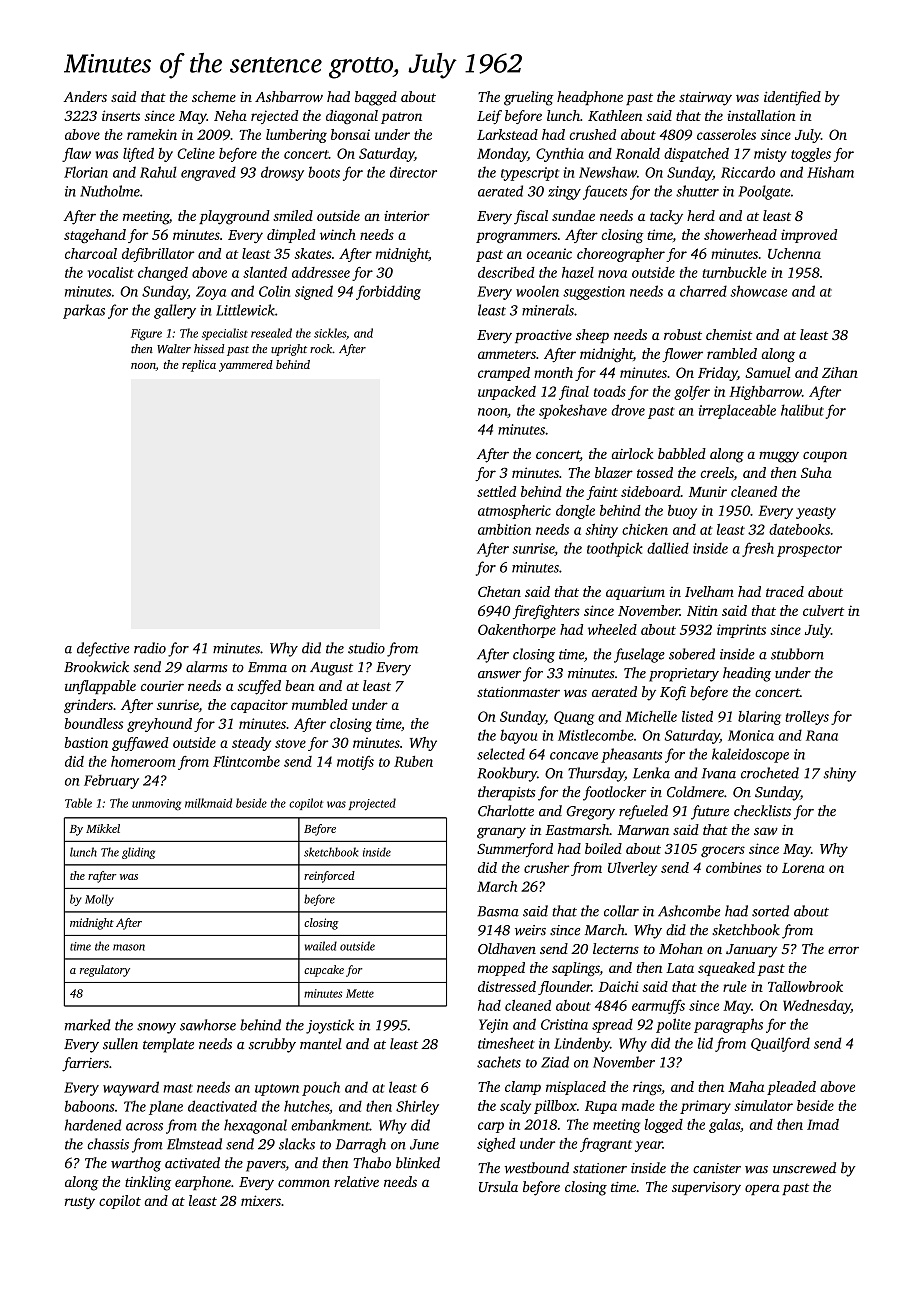 The height and width of the document is (1308, 924). Describe the element at coordinates (99, 900) in the document. I see `Molly` at that location.
